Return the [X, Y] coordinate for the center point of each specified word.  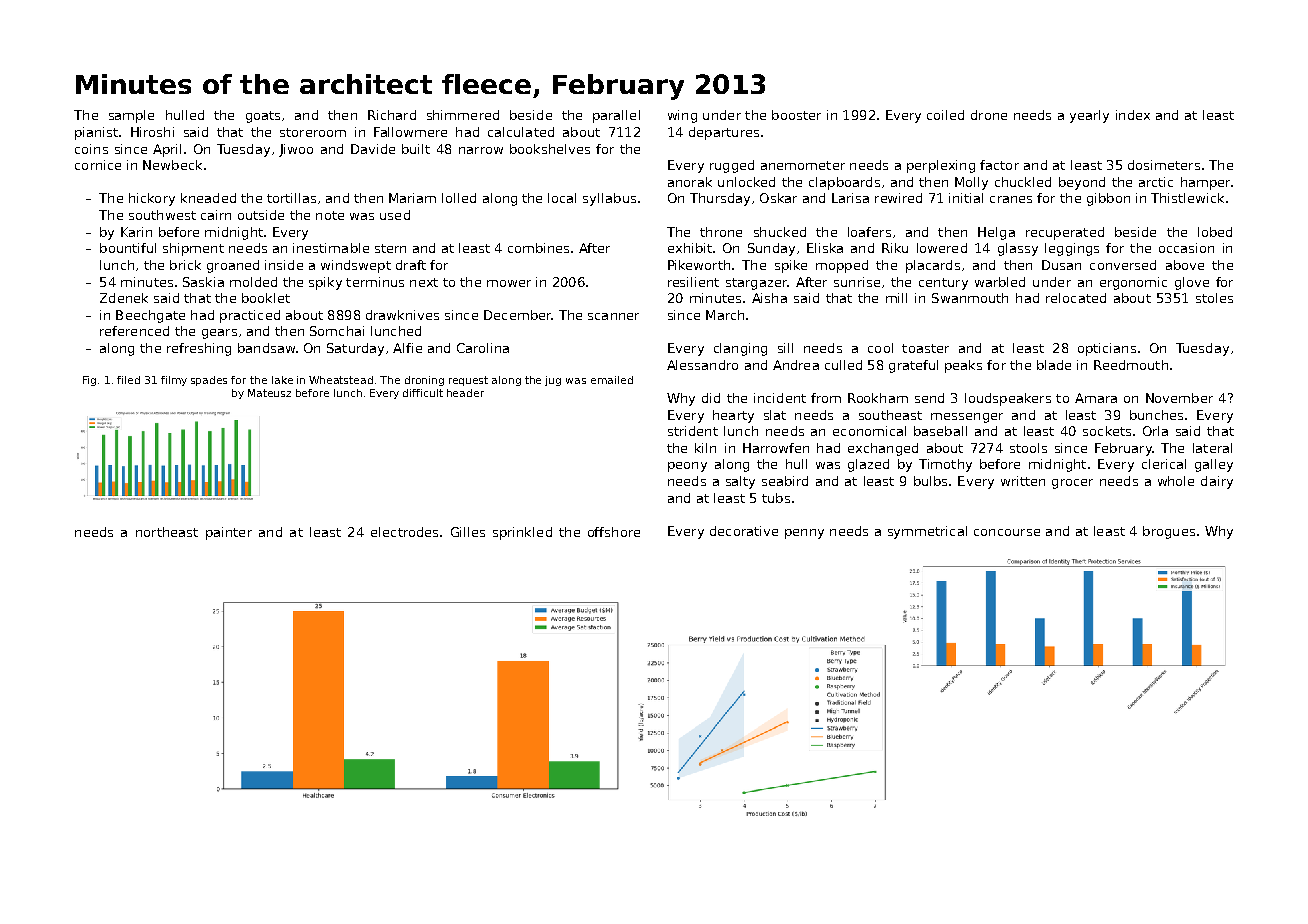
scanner [613, 316]
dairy [1217, 482]
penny [804, 534]
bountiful [128, 248]
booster [796, 115]
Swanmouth [970, 298]
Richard [392, 115]
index [1133, 115]
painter [229, 533]
